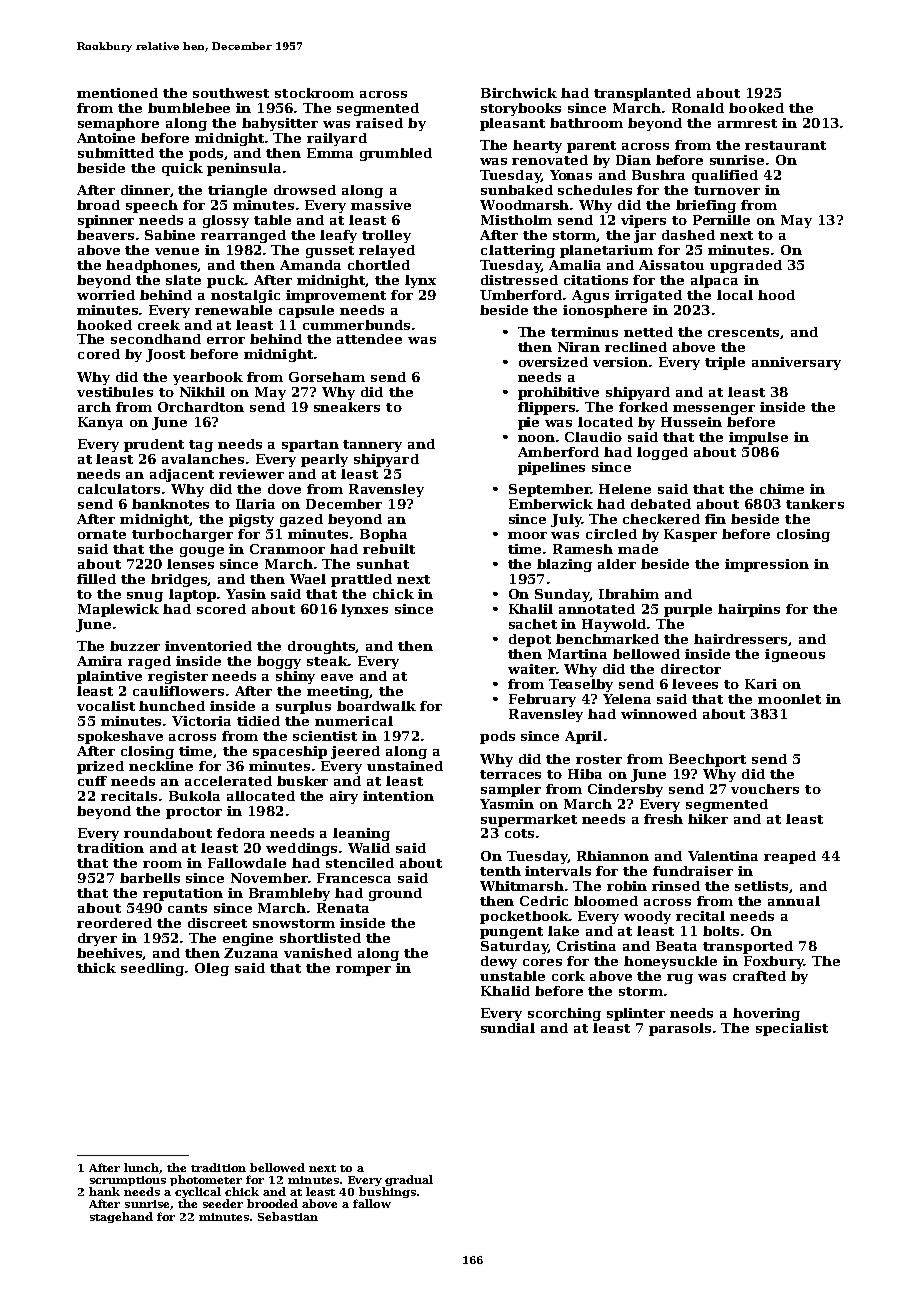 This page has height=1308, width=924. I want to click on jeered, so click(355, 752).
